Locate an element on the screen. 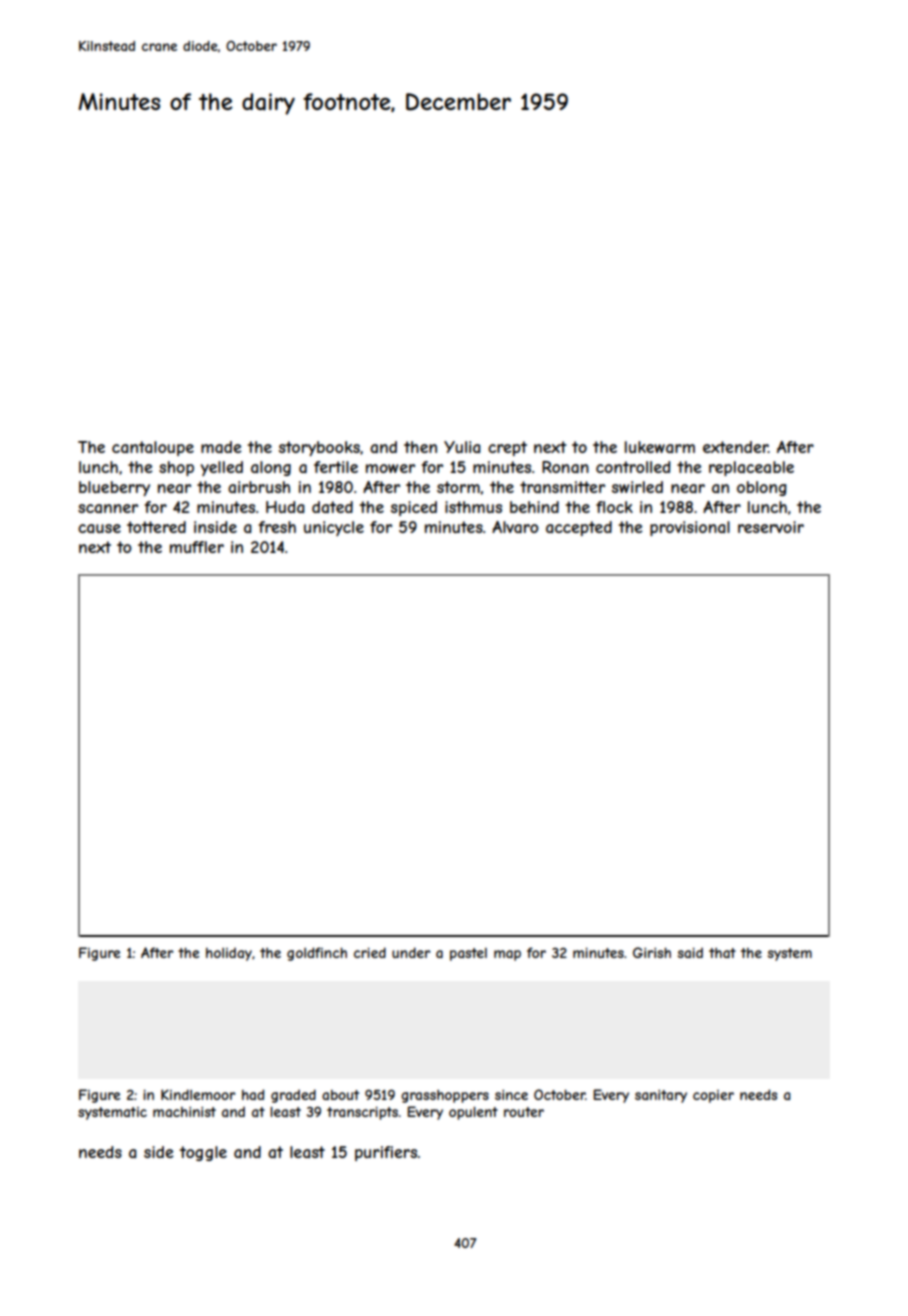  accepted is located at coordinates (579, 528).
